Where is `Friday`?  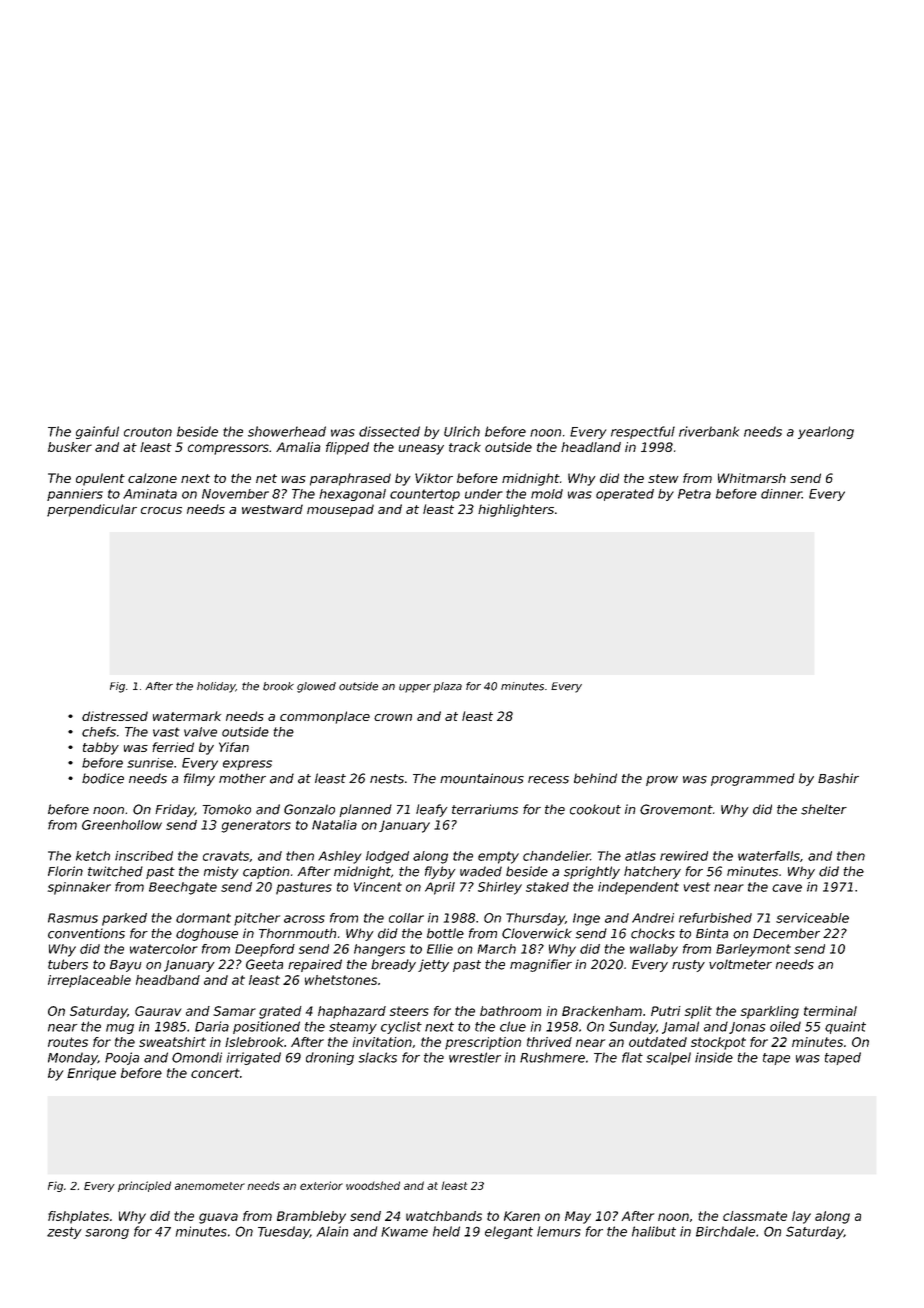 Friday is located at coordinates (175, 810).
